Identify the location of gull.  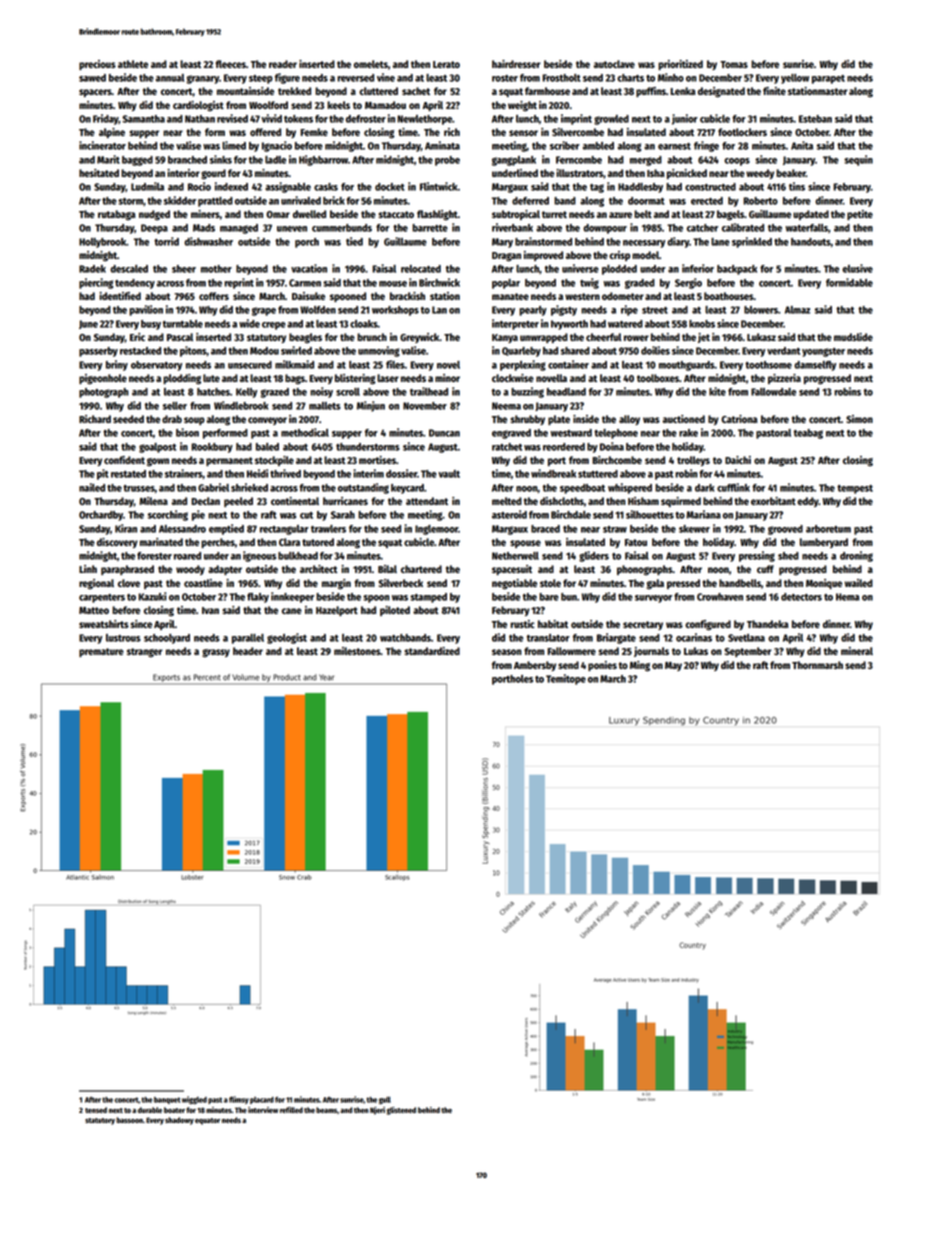
(385, 1100).
